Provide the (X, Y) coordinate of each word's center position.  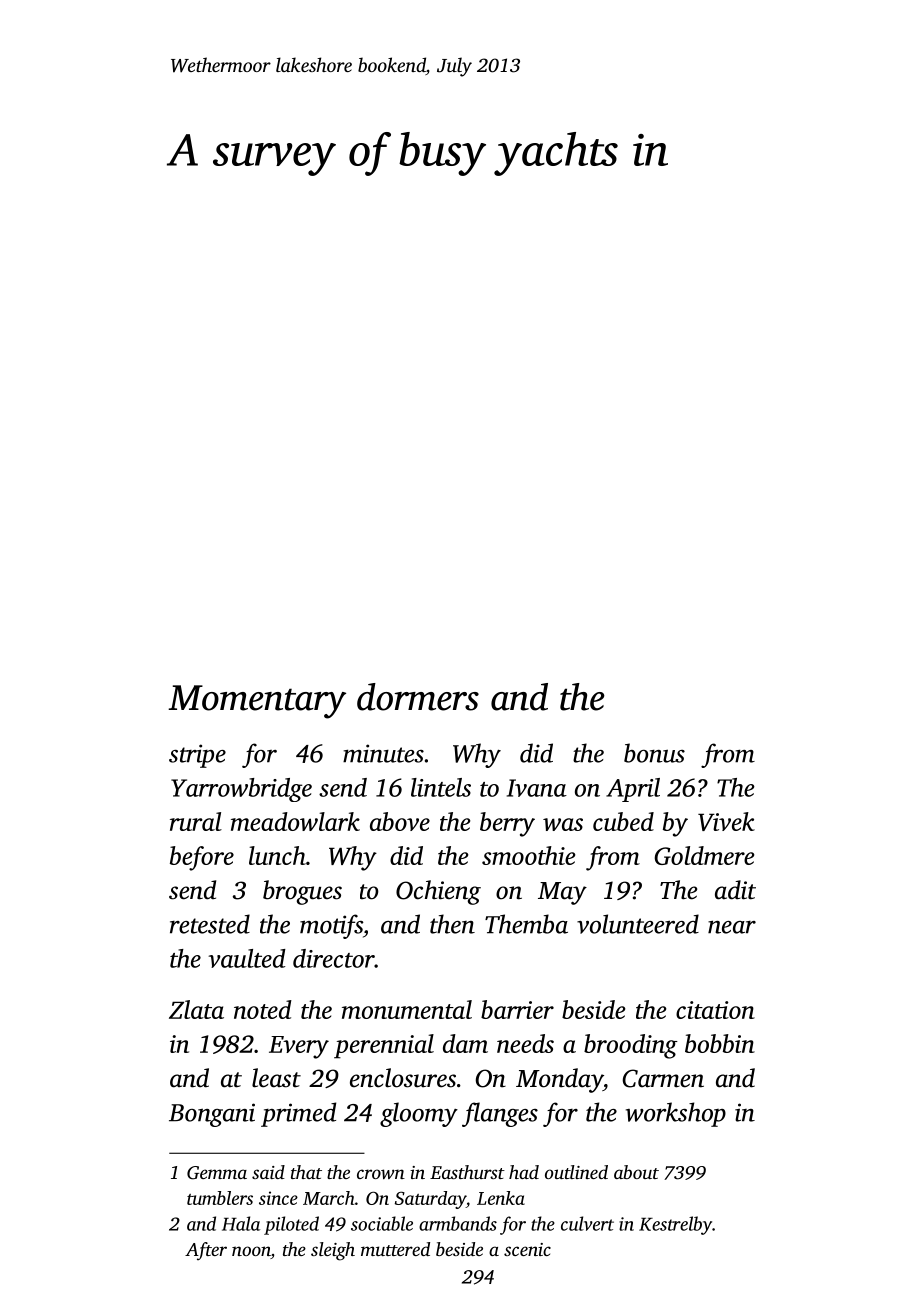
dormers (418, 697)
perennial (384, 1046)
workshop (676, 1114)
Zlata (196, 1009)
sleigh (333, 1251)
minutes (383, 753)
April (633, 790)
